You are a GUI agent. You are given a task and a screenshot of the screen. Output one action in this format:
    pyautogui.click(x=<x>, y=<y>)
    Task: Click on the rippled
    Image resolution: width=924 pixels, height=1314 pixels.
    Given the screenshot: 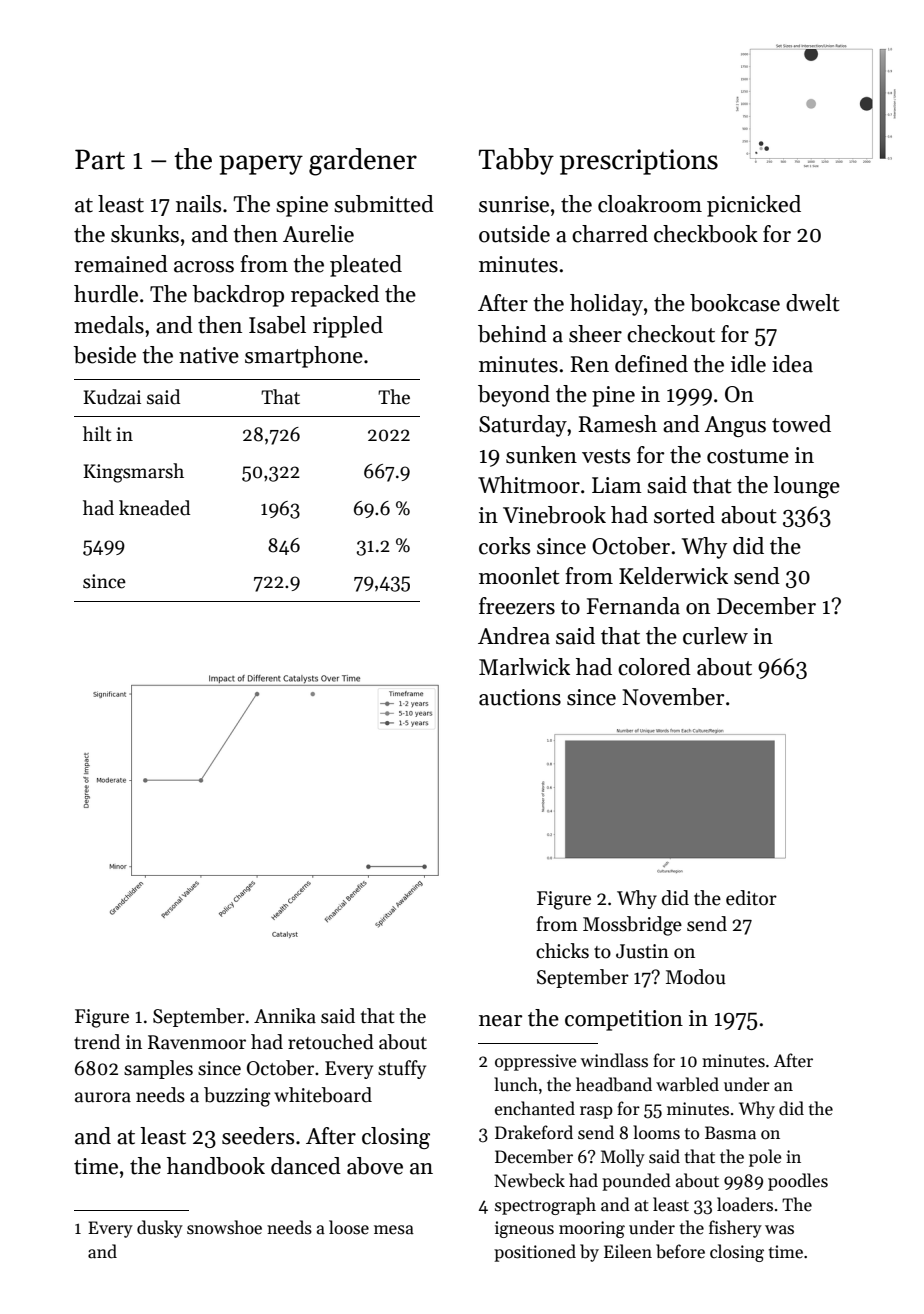 What is the action you would take?
    pyautogui.click(x=348, y=327)
